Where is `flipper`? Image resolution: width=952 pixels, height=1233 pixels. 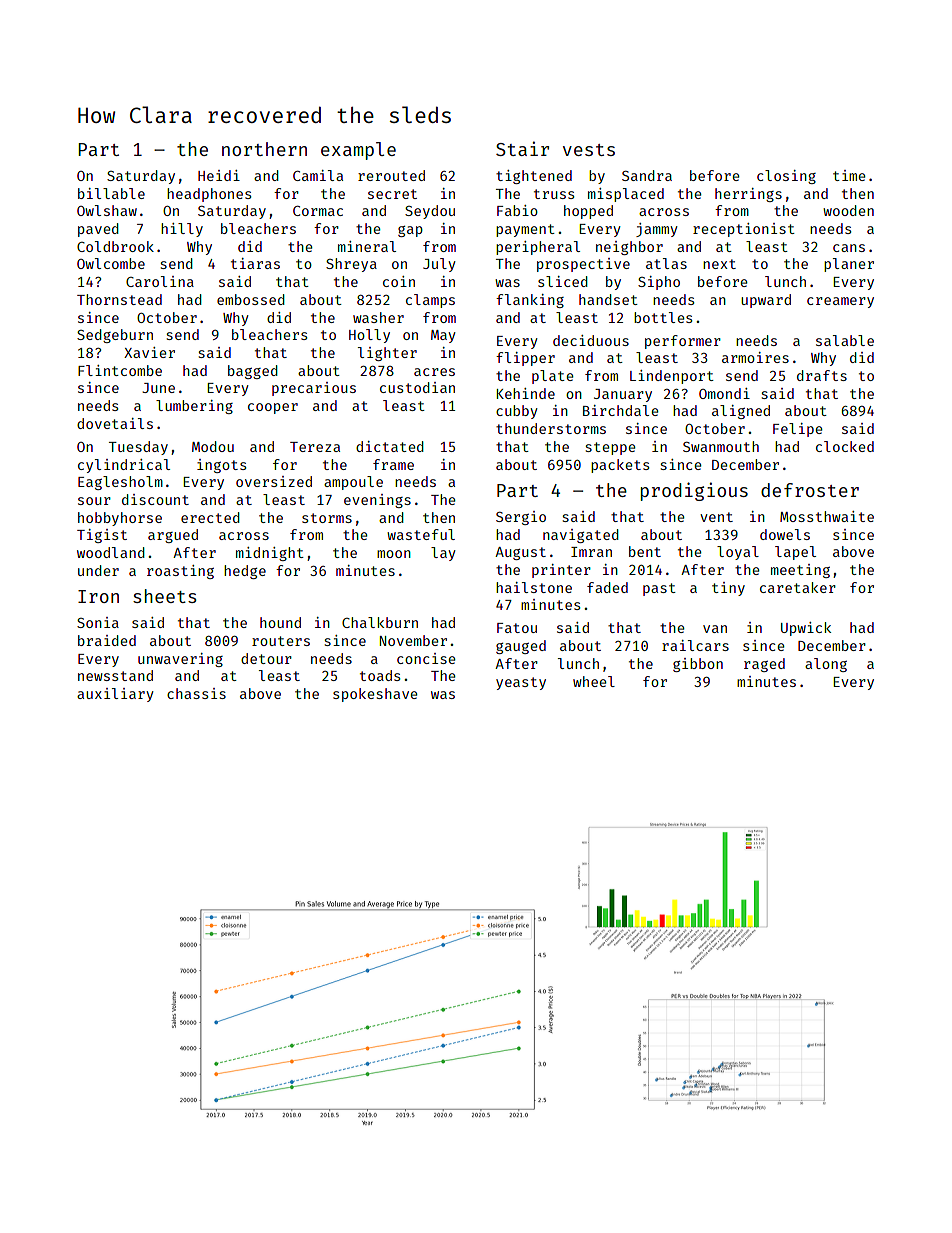
flipper is located at coordinates (525, 359).
